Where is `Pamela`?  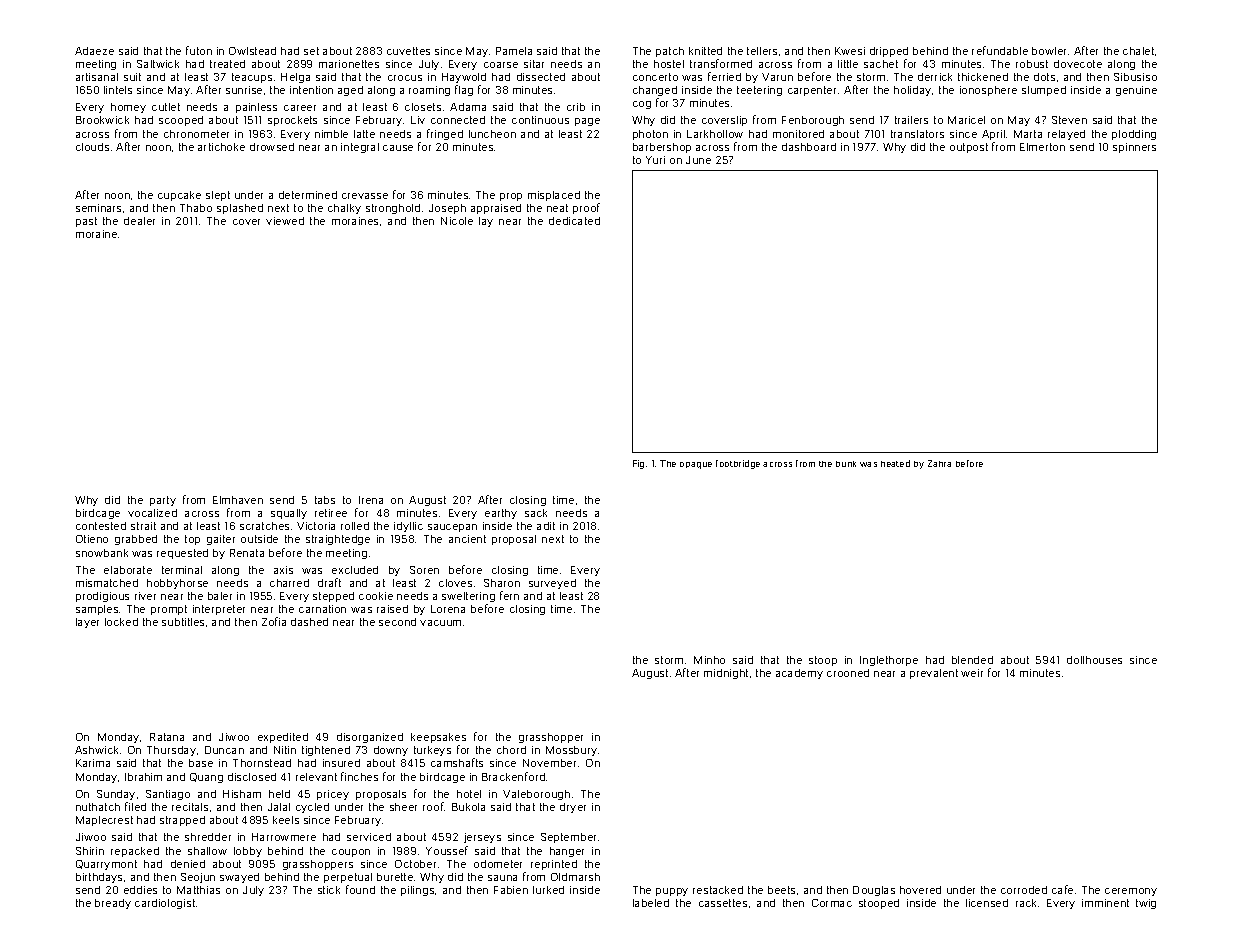 Pamela is located at coordinates (514, 51).
